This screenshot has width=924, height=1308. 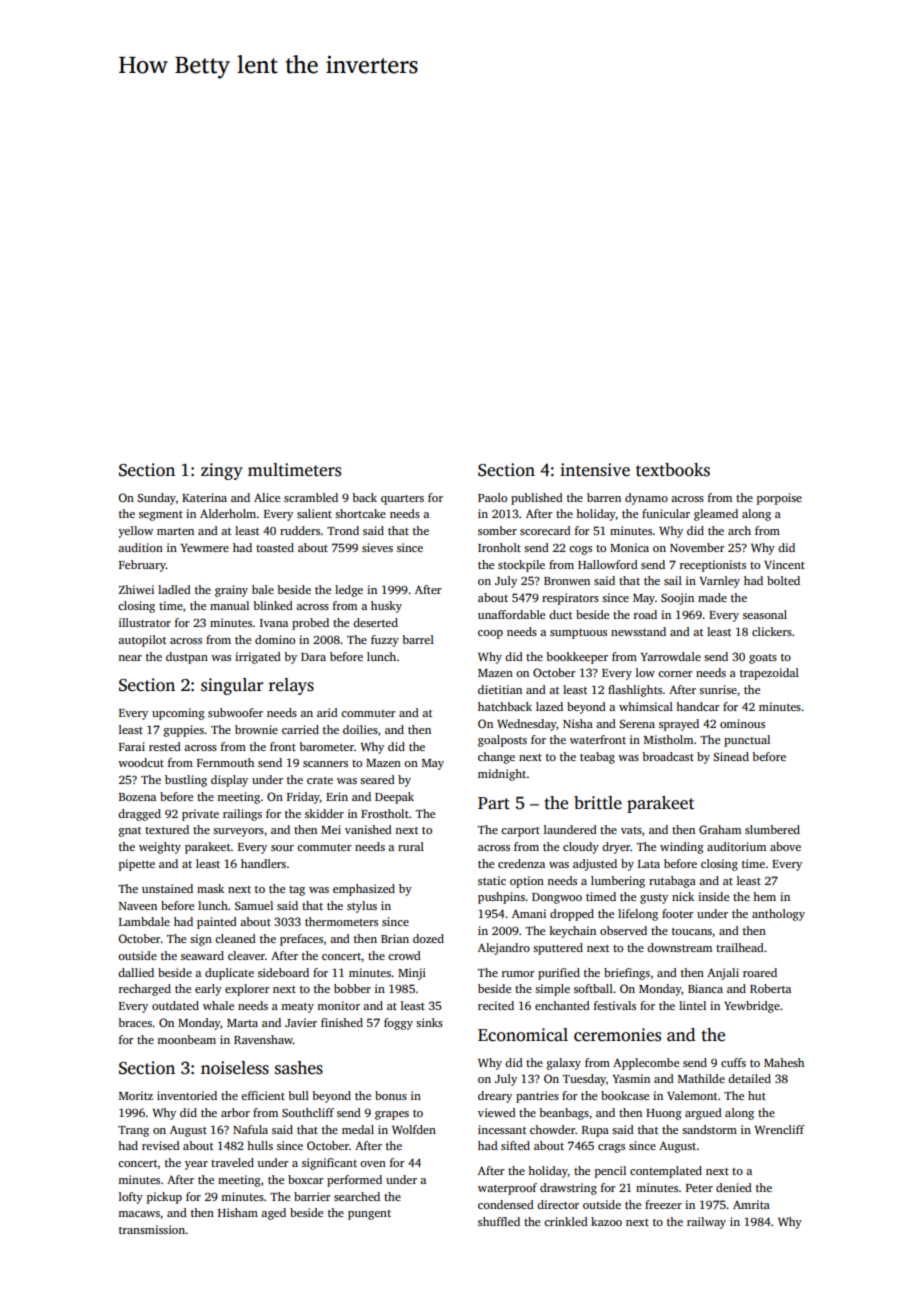 I want to click on Fernmouth, so click(x=225, y=762).
